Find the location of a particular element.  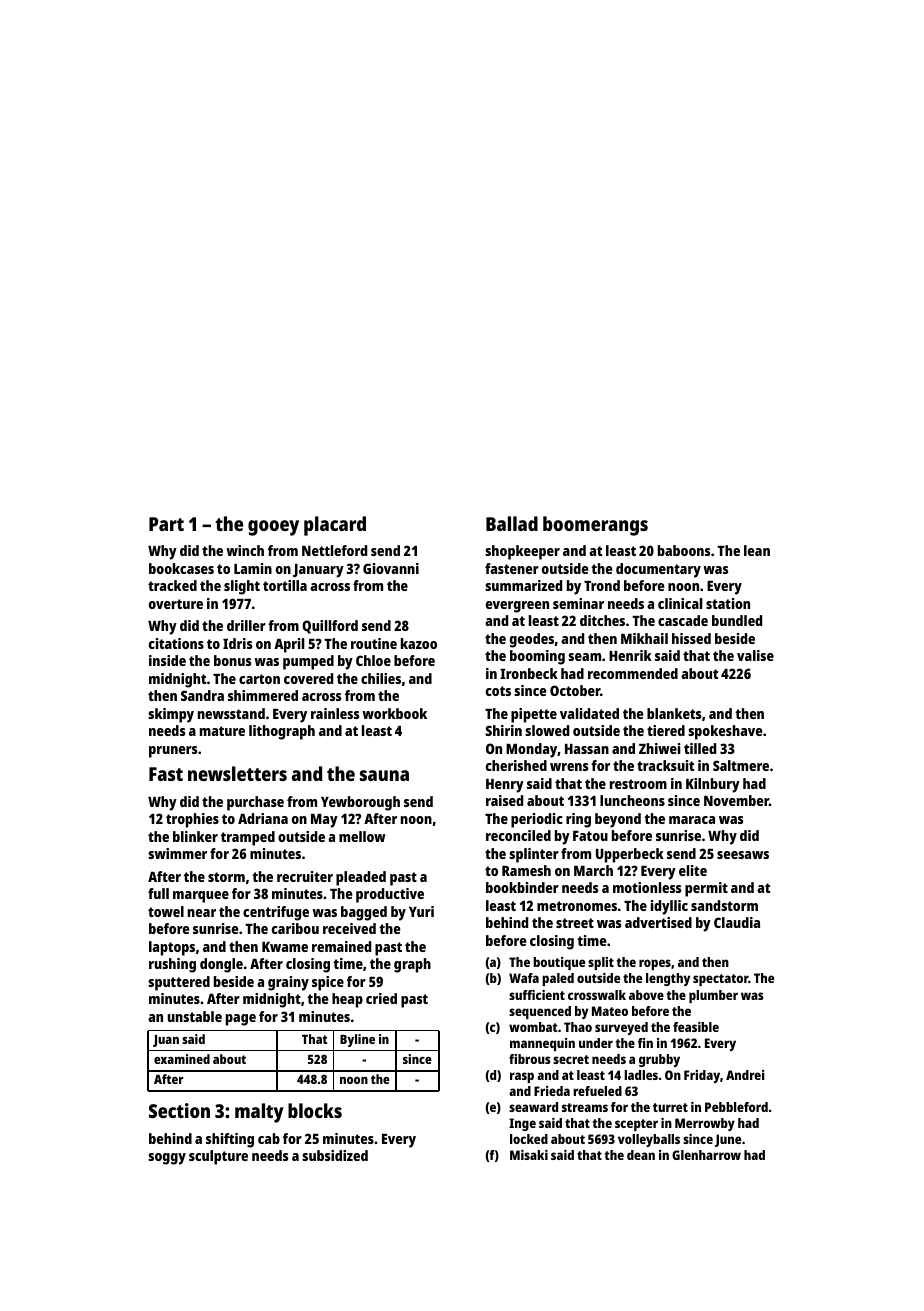

Misaki is located at coordinates (529, 1155).
